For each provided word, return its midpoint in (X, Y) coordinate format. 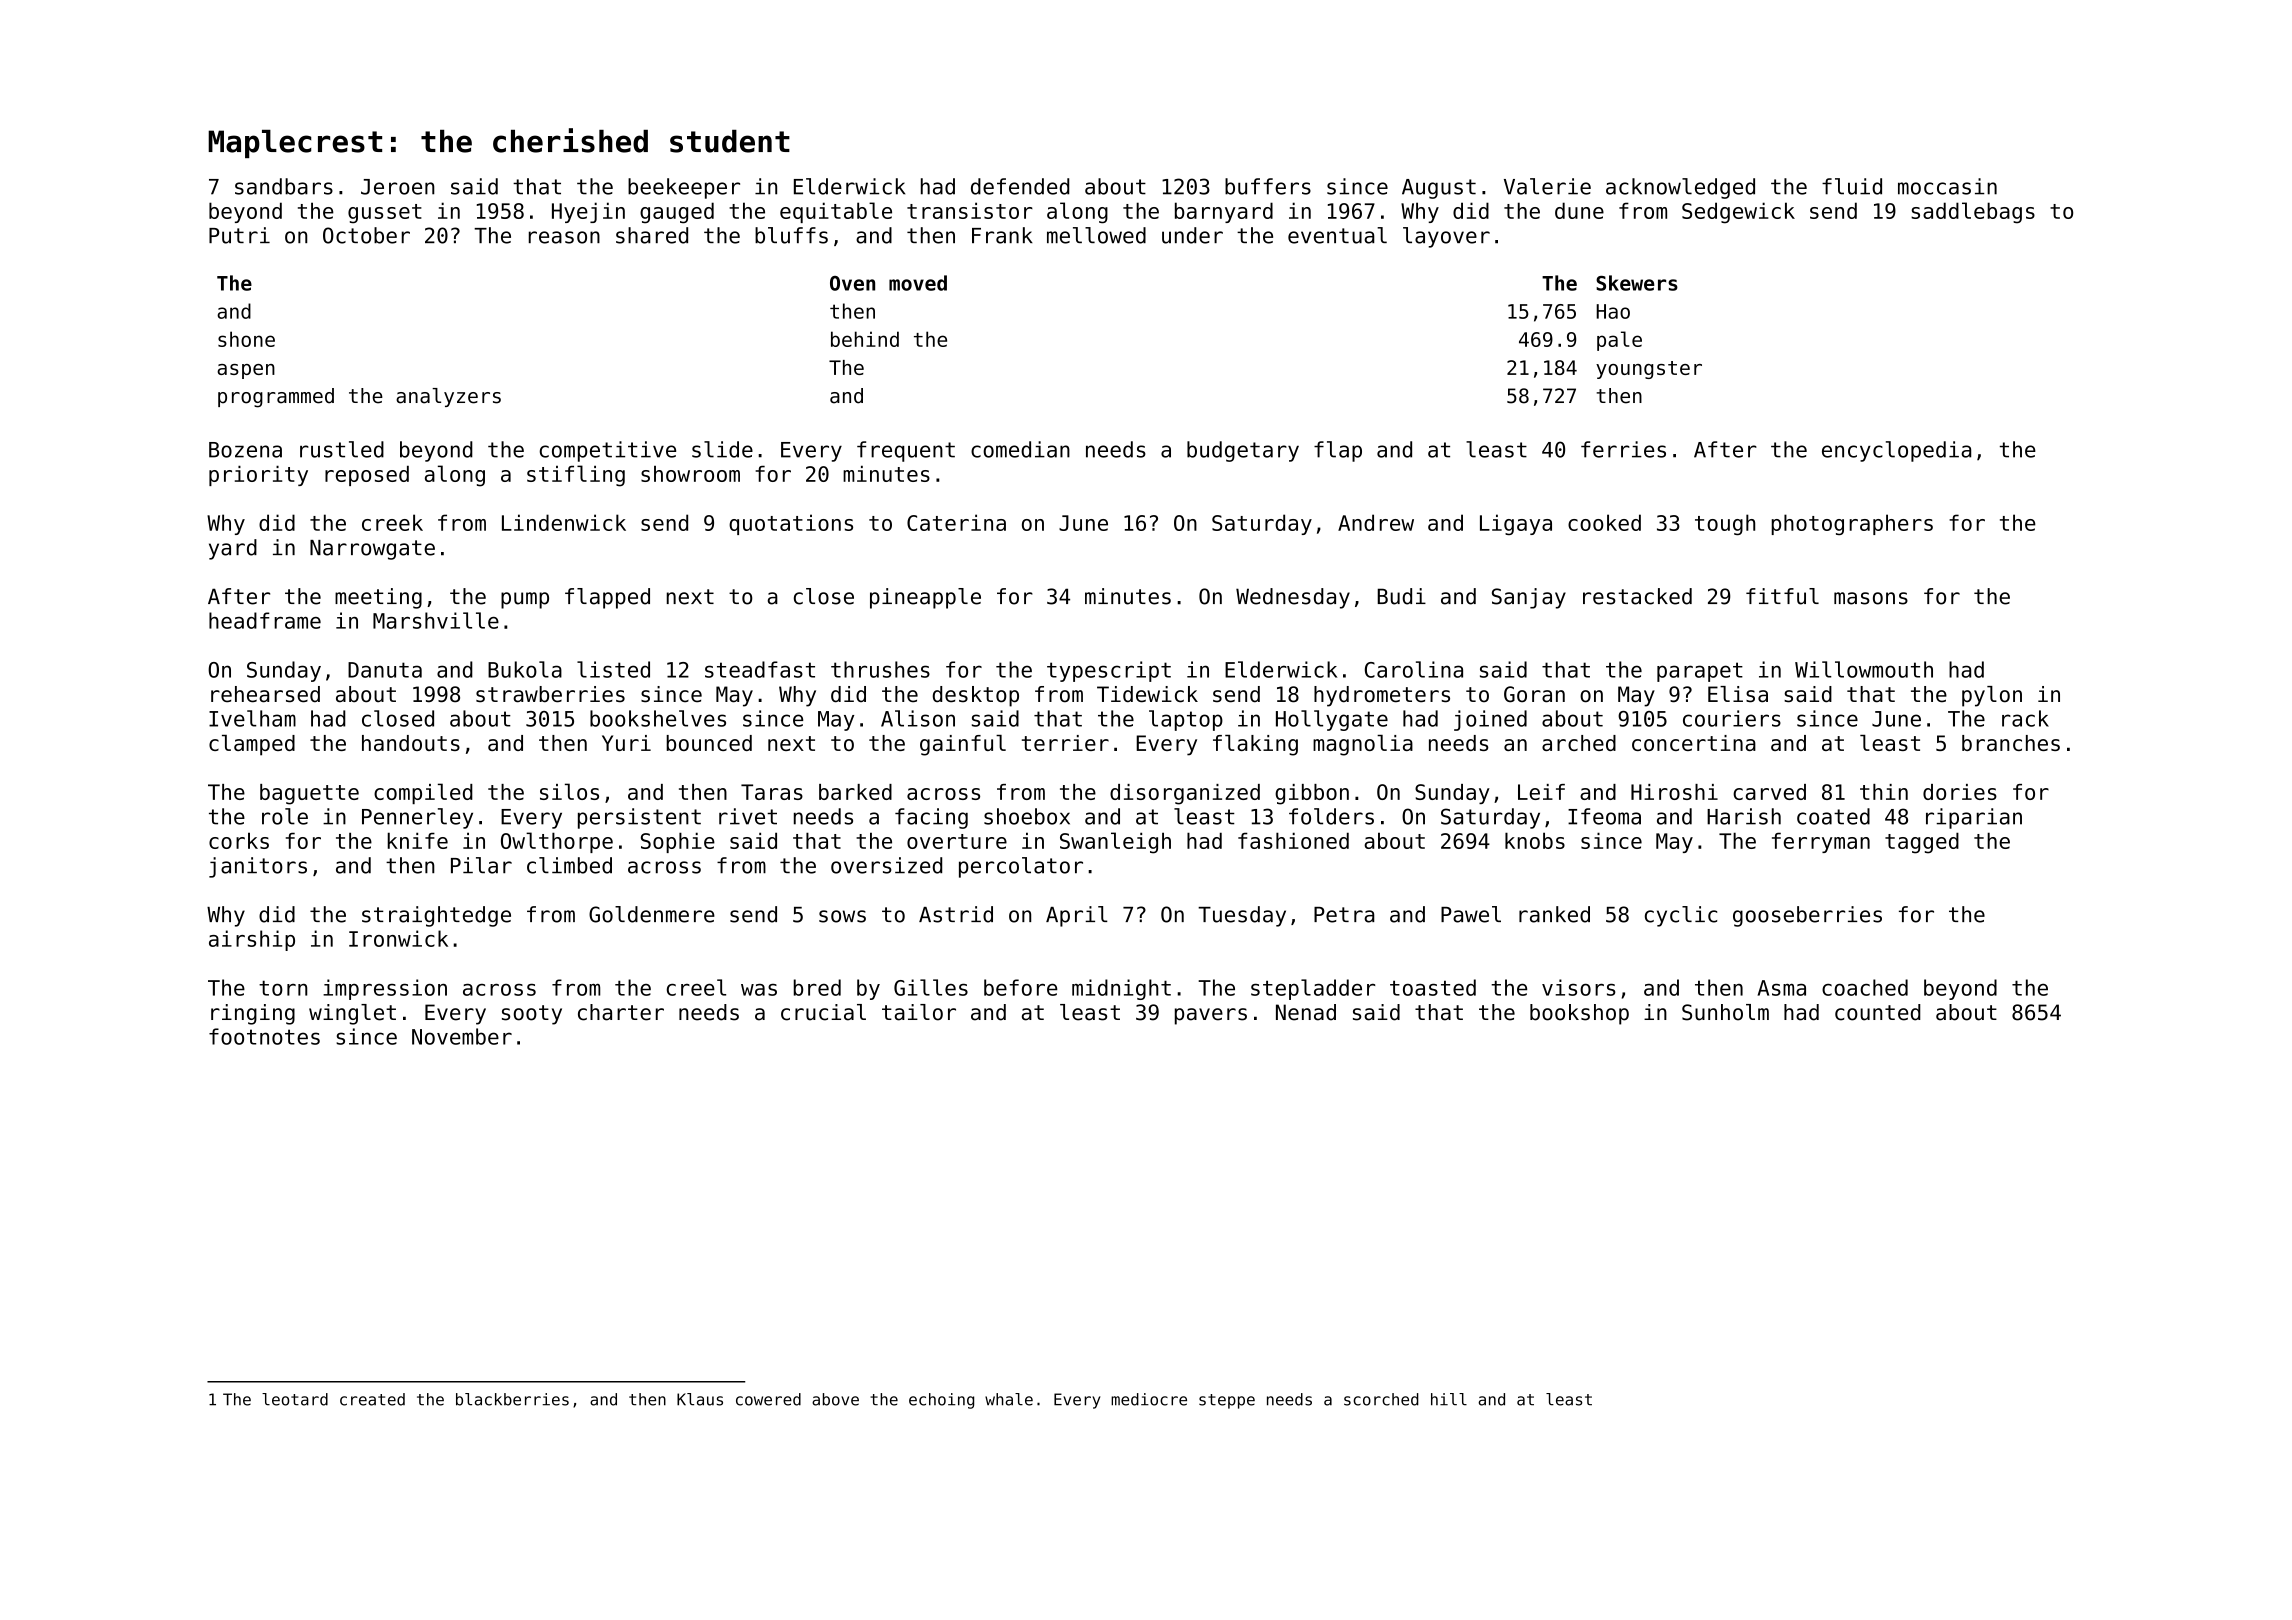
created (372, 1399)
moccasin (1947, 186)
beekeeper (684, 188)
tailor (919, 1012)
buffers (1268, 186)
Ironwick (398, 938)
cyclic (1681, 916)
